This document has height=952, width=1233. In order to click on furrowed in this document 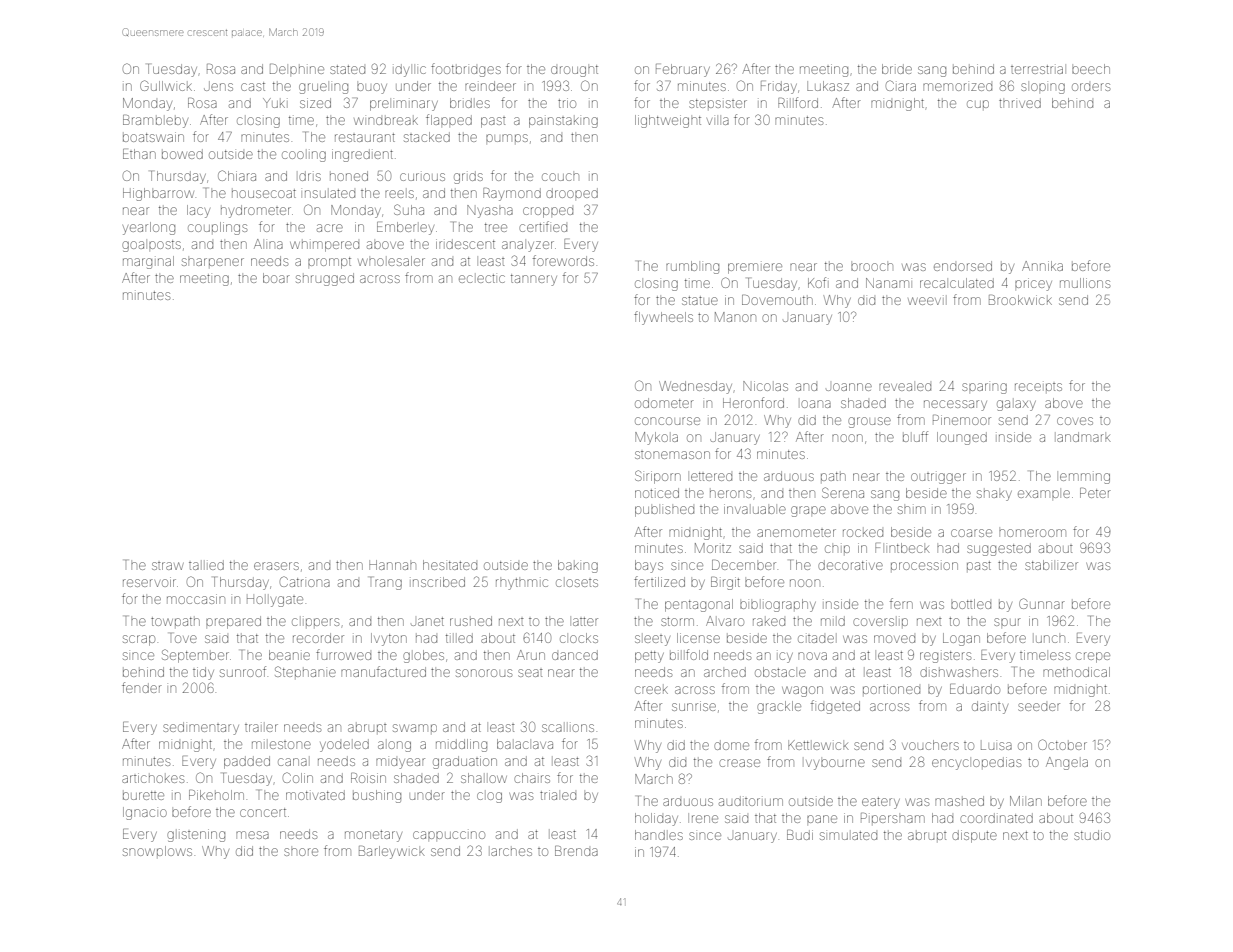, I will do `click(343, 654)`.
